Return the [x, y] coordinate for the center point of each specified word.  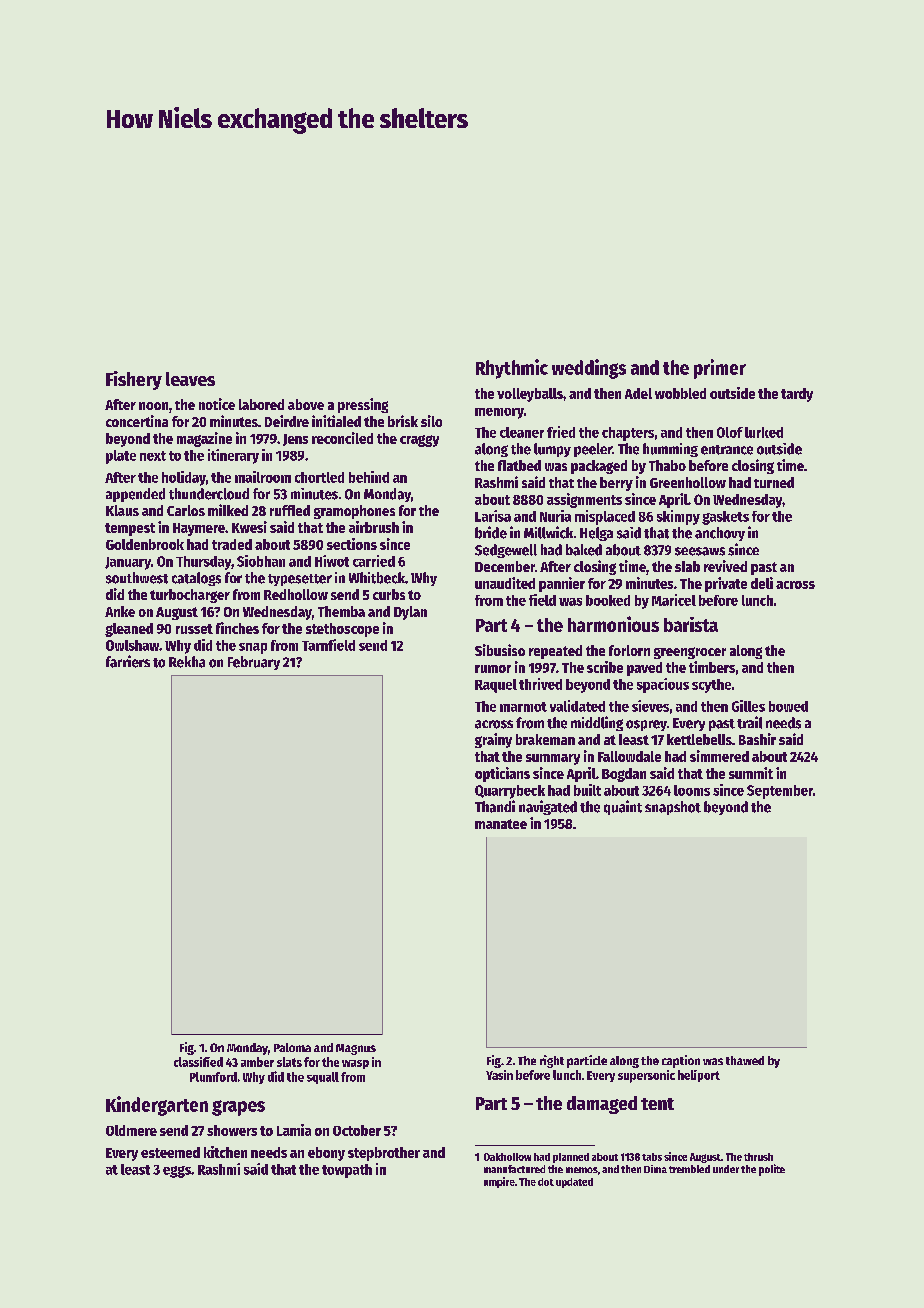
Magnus [356, 1049]
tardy [797, 395]
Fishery [134, 380]
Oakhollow [507, 1157]
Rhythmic [512, 369]
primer [720, 369]
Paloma [292, 1047]
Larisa [493, 516]
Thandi [495, 806]
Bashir [757, 739]
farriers [128, 661]
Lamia [294, 1130]
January [128, 563]
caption [681, 1061]
